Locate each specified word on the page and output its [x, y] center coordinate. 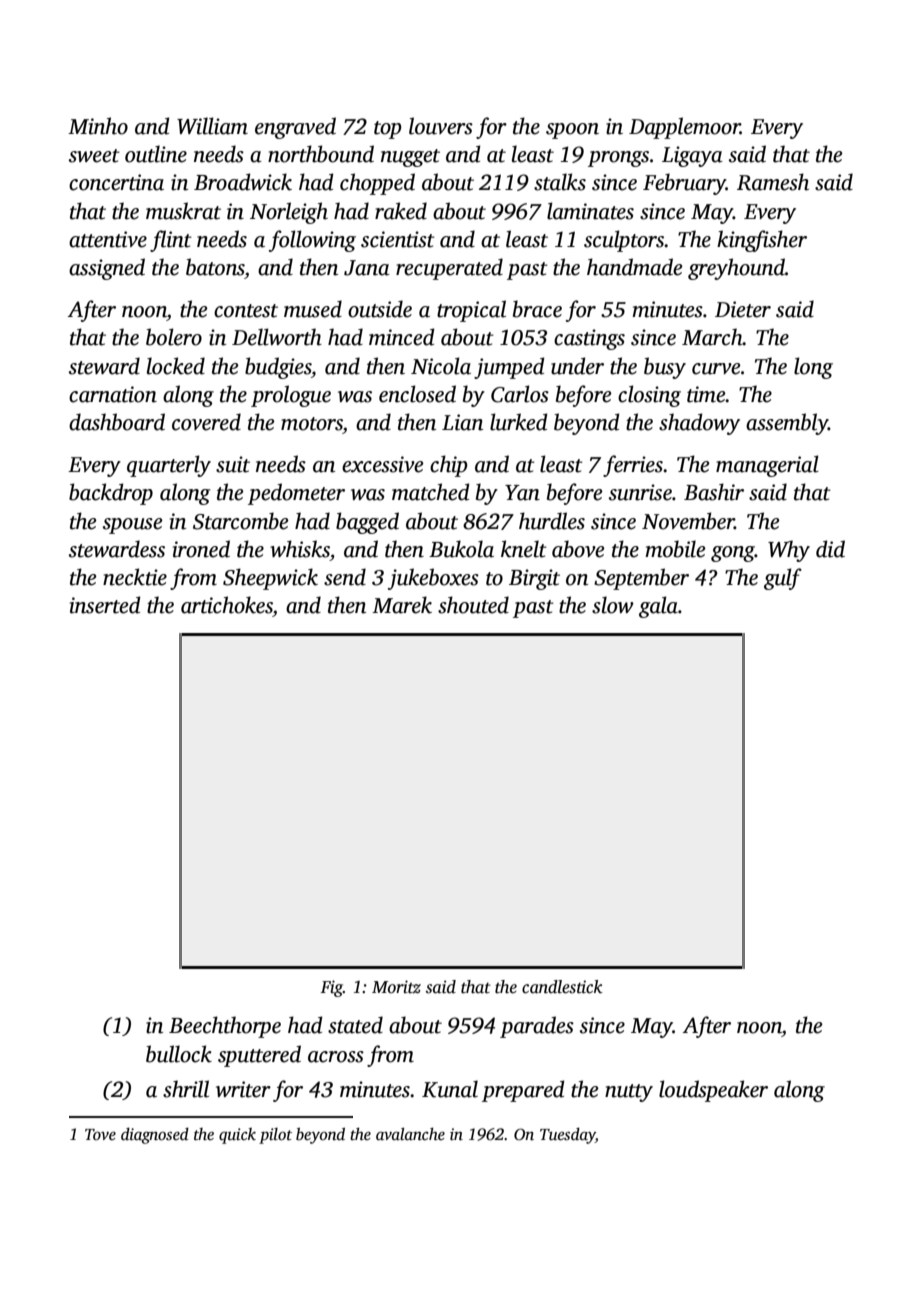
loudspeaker [713, 1091]
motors [312, 424]
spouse [132, 526]
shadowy [699, 424]
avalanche [410, 1134]
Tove [100, 1134]
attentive [108, 239]
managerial [767, 466]
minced [402, 337]
